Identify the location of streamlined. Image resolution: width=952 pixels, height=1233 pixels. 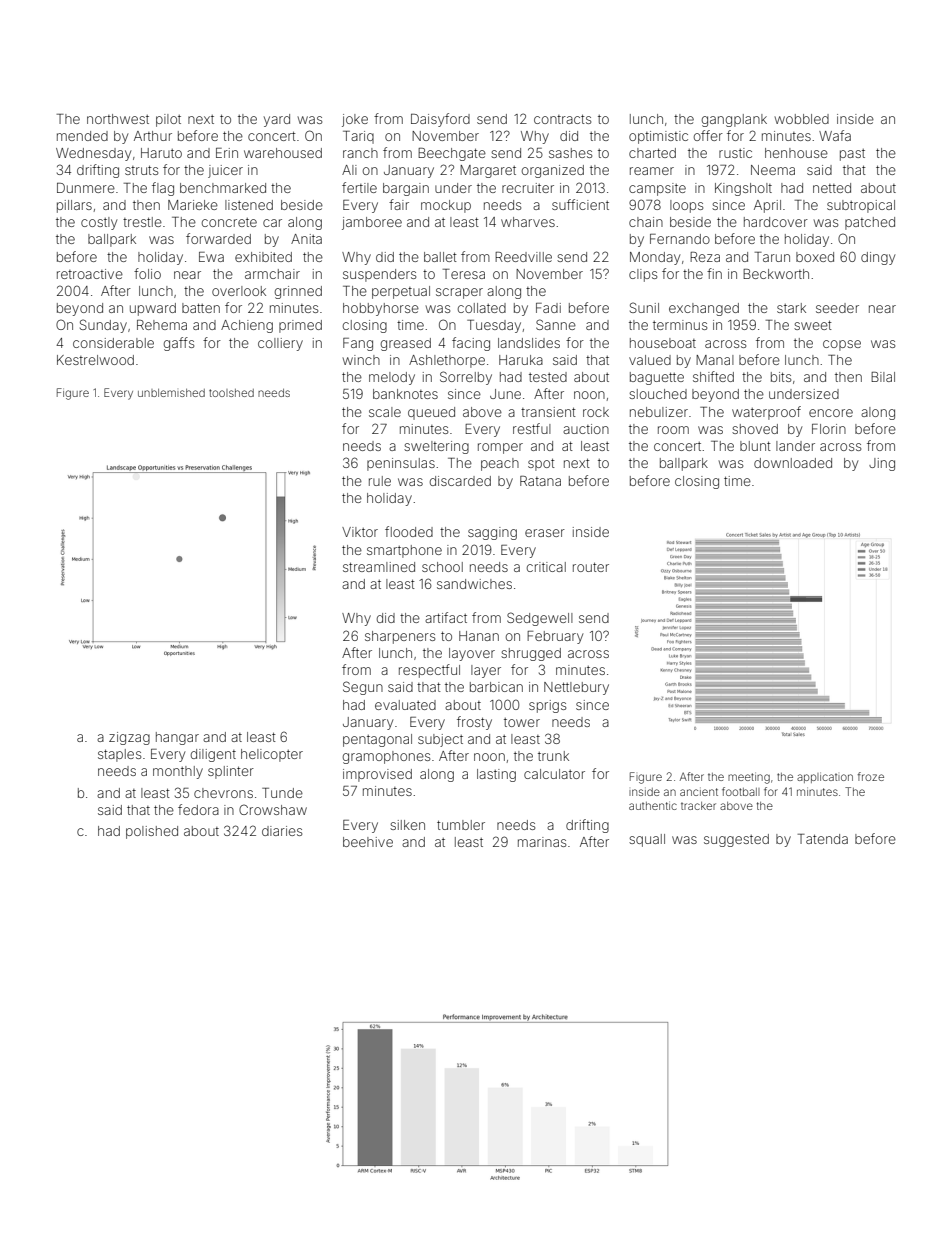
(379, 567).
